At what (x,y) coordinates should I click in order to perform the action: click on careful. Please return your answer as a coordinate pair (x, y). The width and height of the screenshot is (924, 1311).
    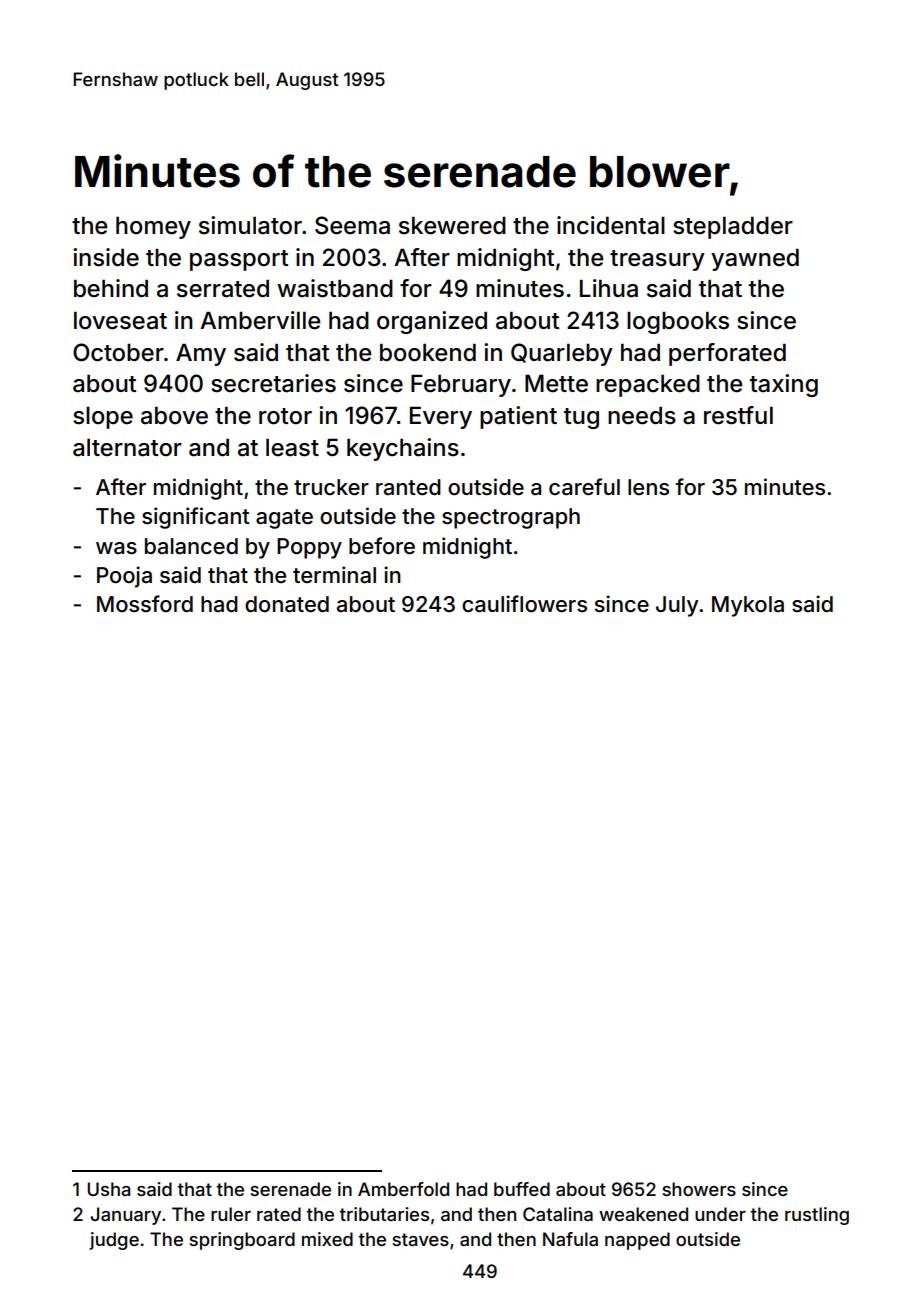
    Looking at the image, I should click on (584, 487).
